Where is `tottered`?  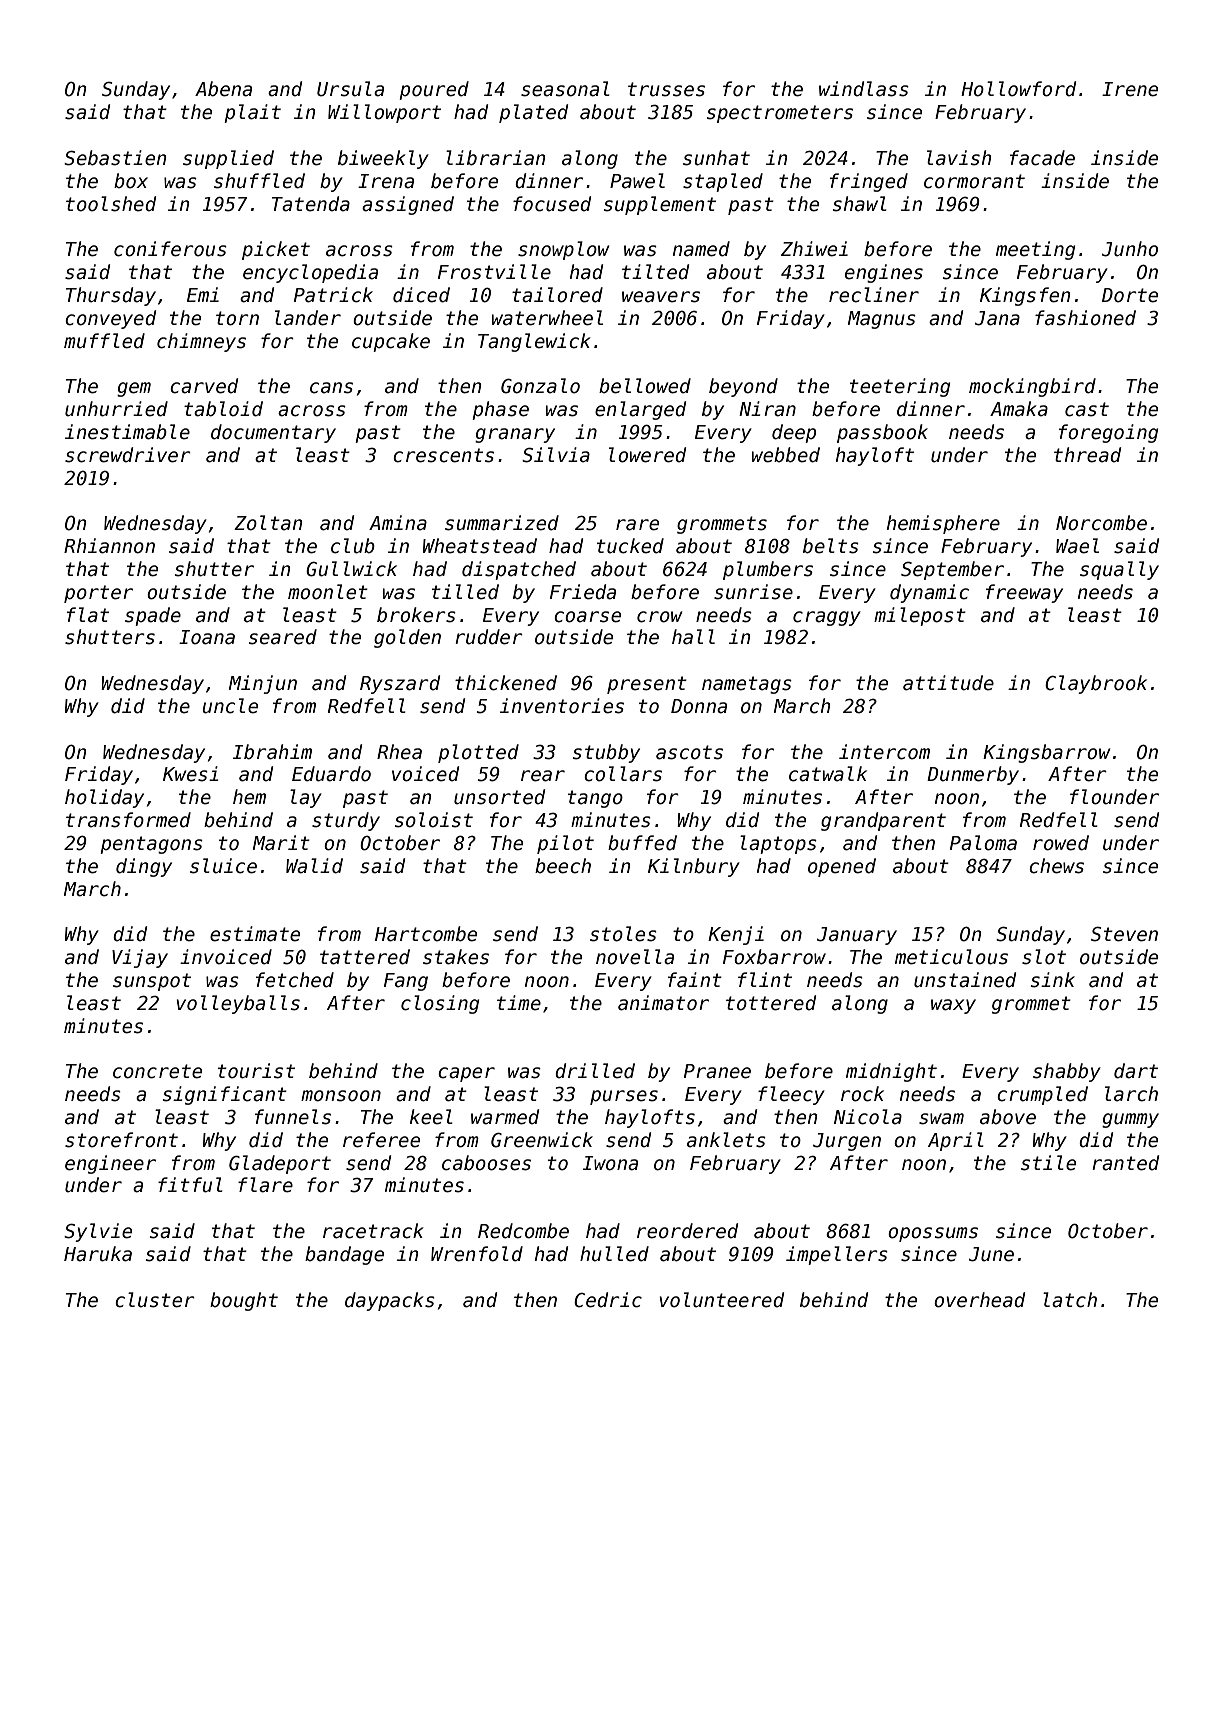 tottered is located at coordinates (771, 1003).
